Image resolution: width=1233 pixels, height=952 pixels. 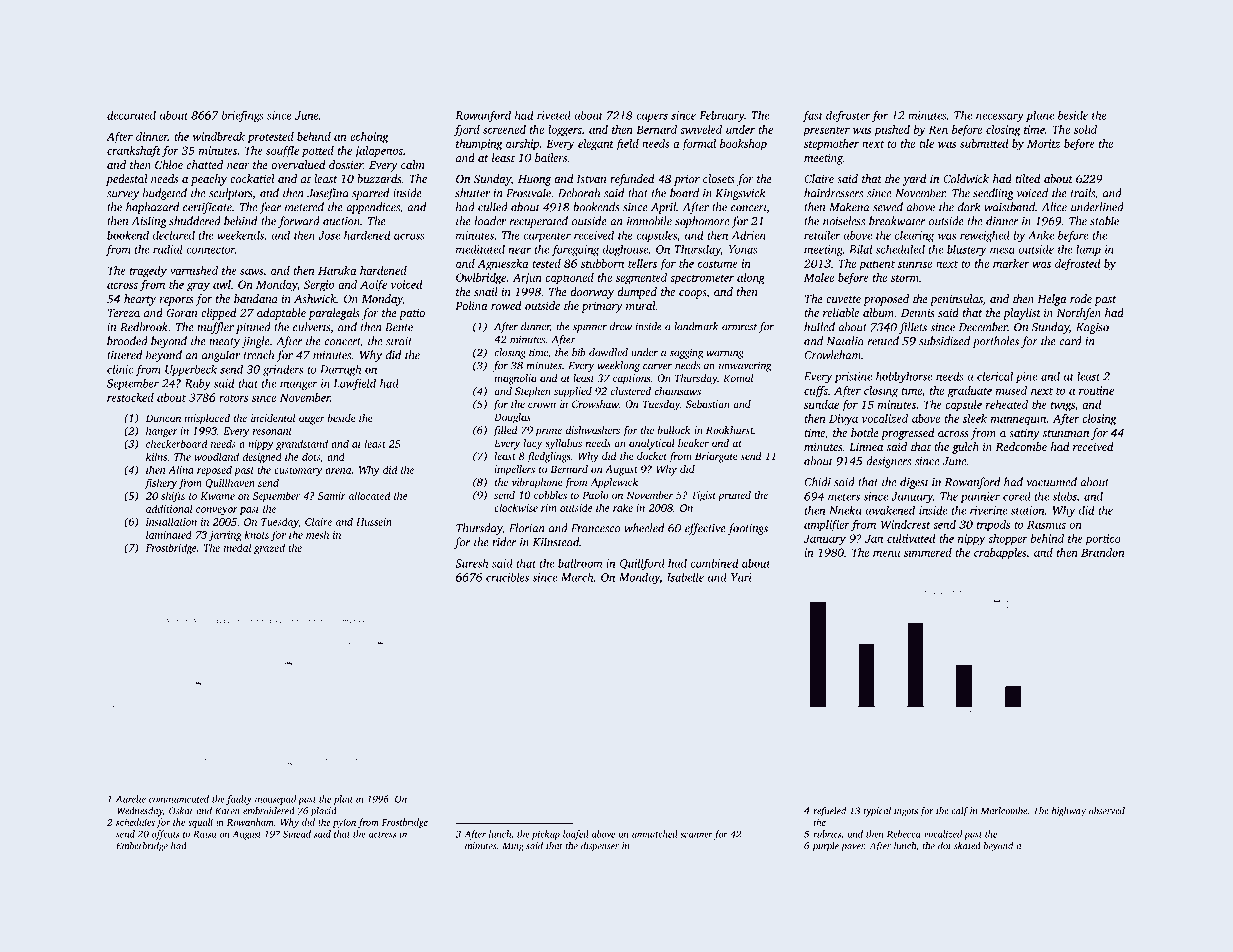 What do you see at coordinates (914, 483) in the screenshot?
I see `digest` at bounding box center [914, 483].
